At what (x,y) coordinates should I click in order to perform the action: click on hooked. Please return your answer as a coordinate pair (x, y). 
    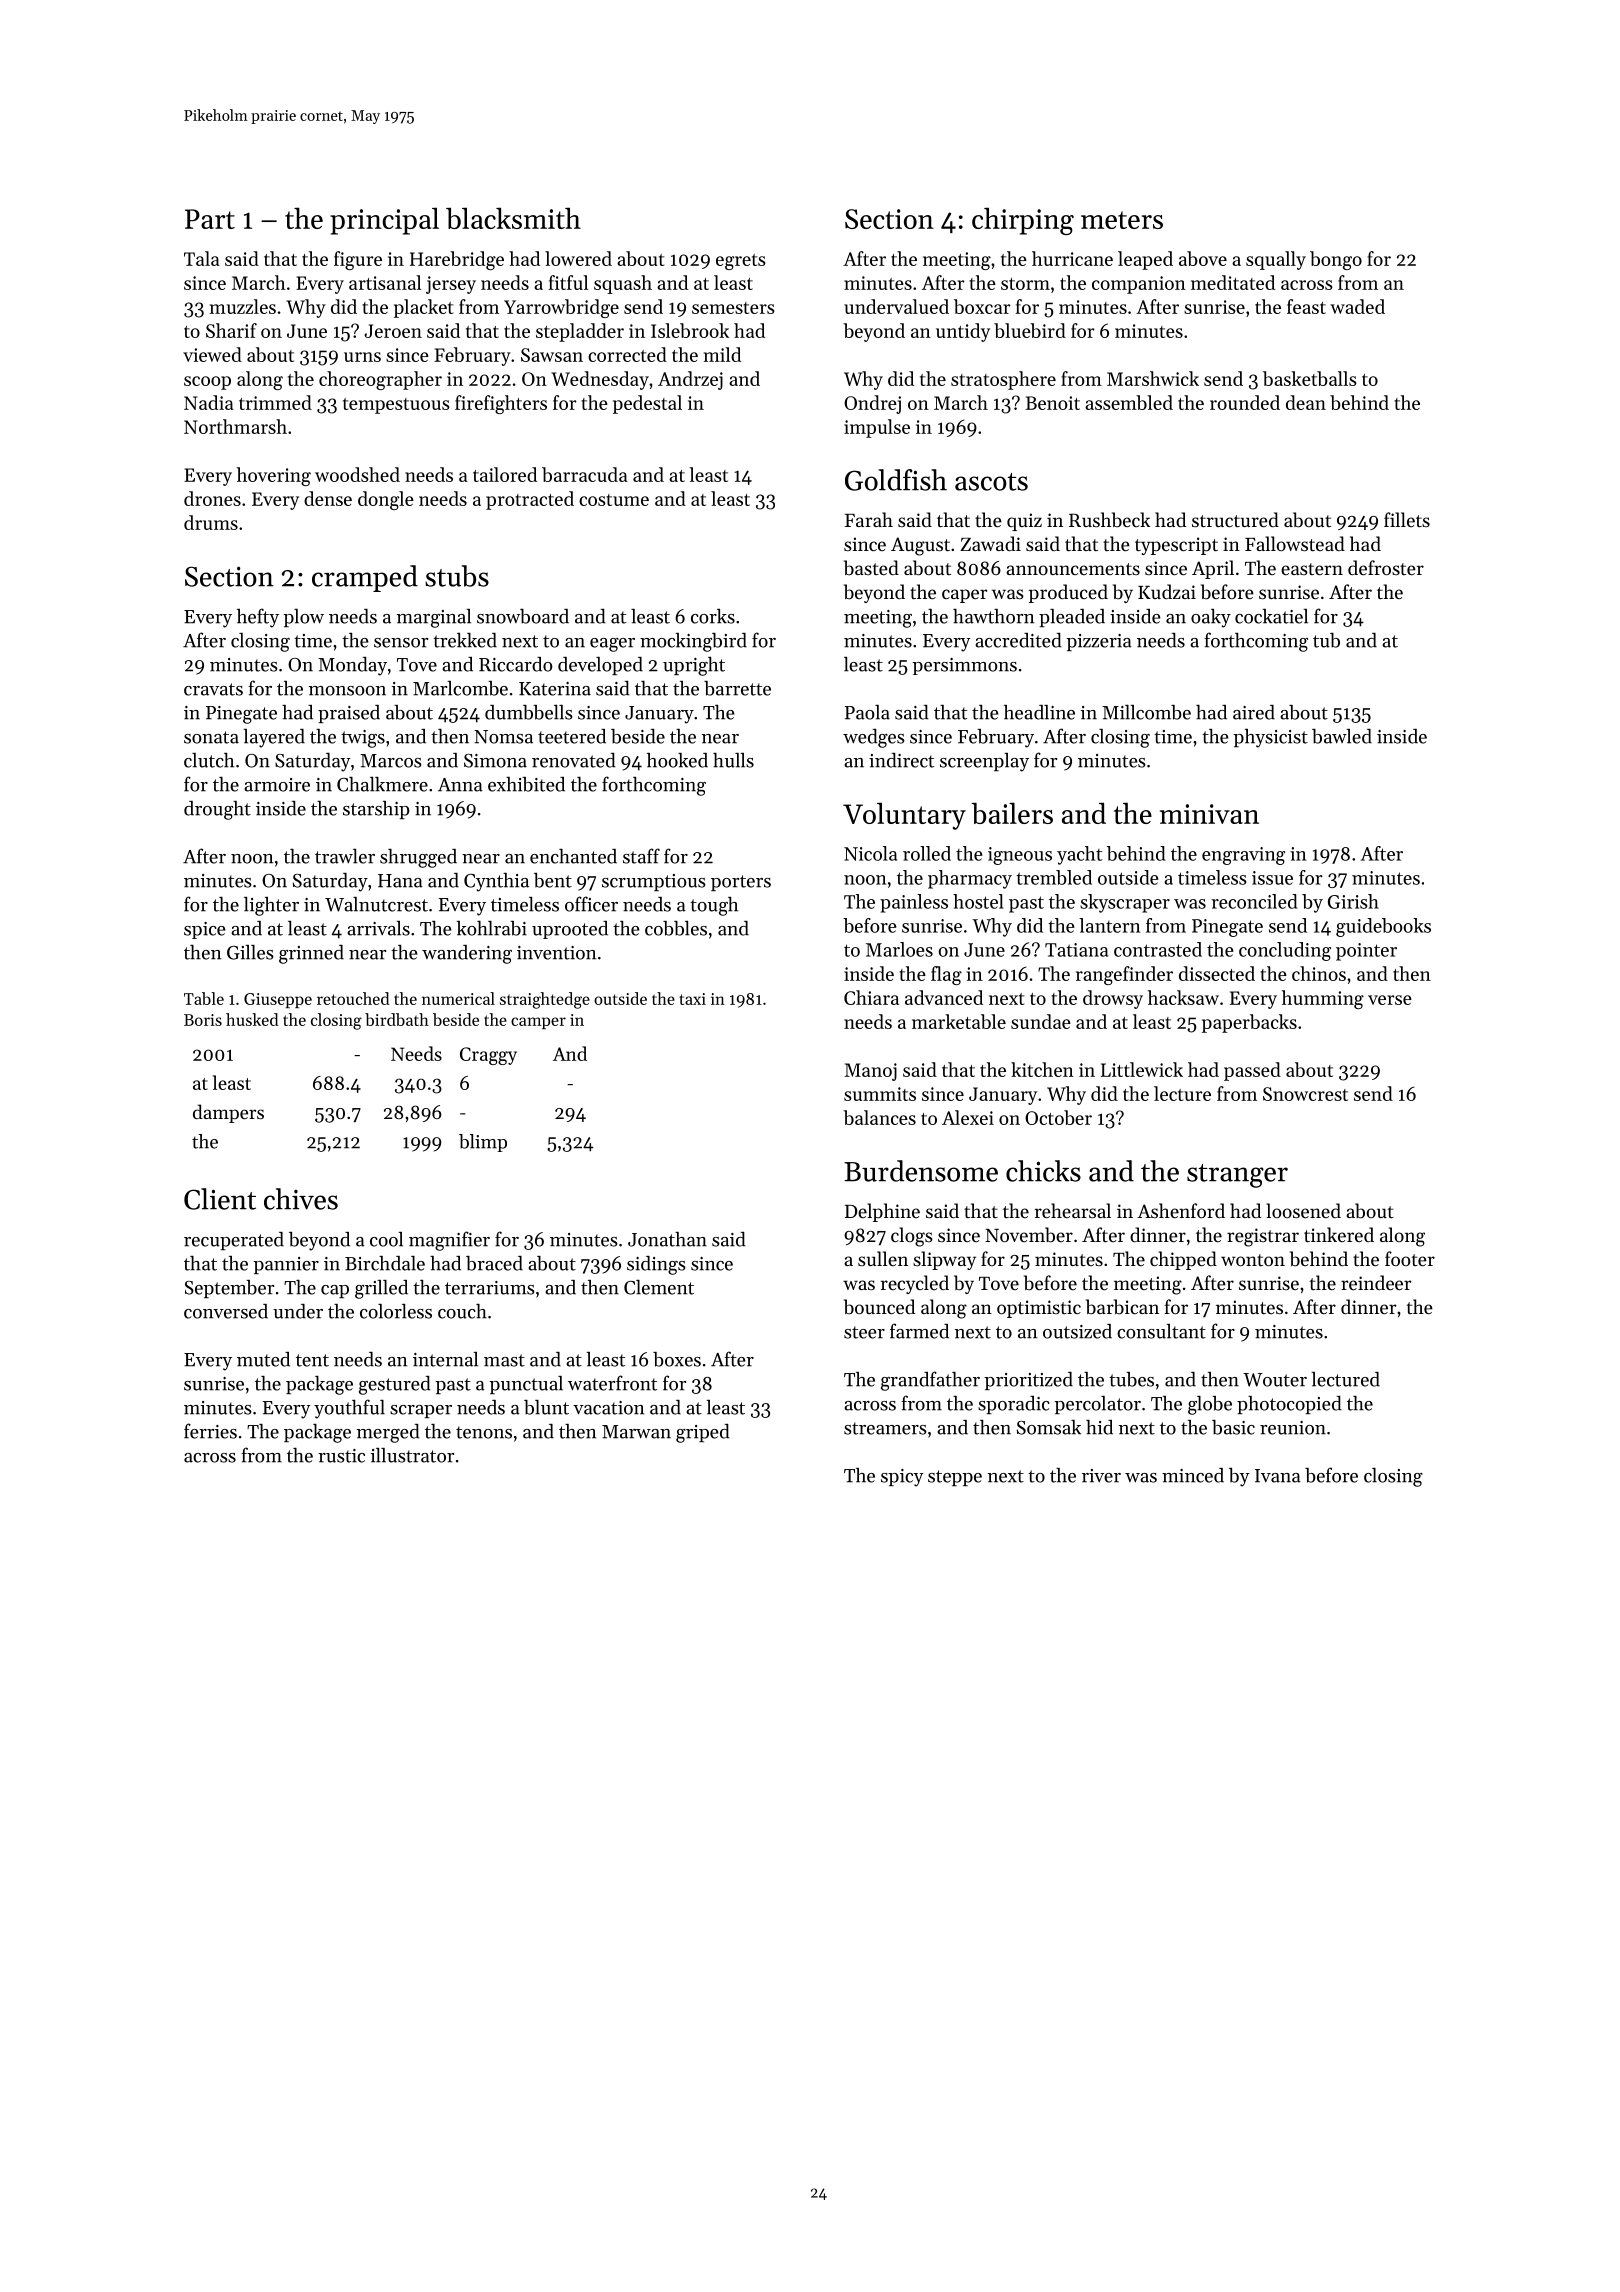
    Looking at the image, I should click on (677, 760).
